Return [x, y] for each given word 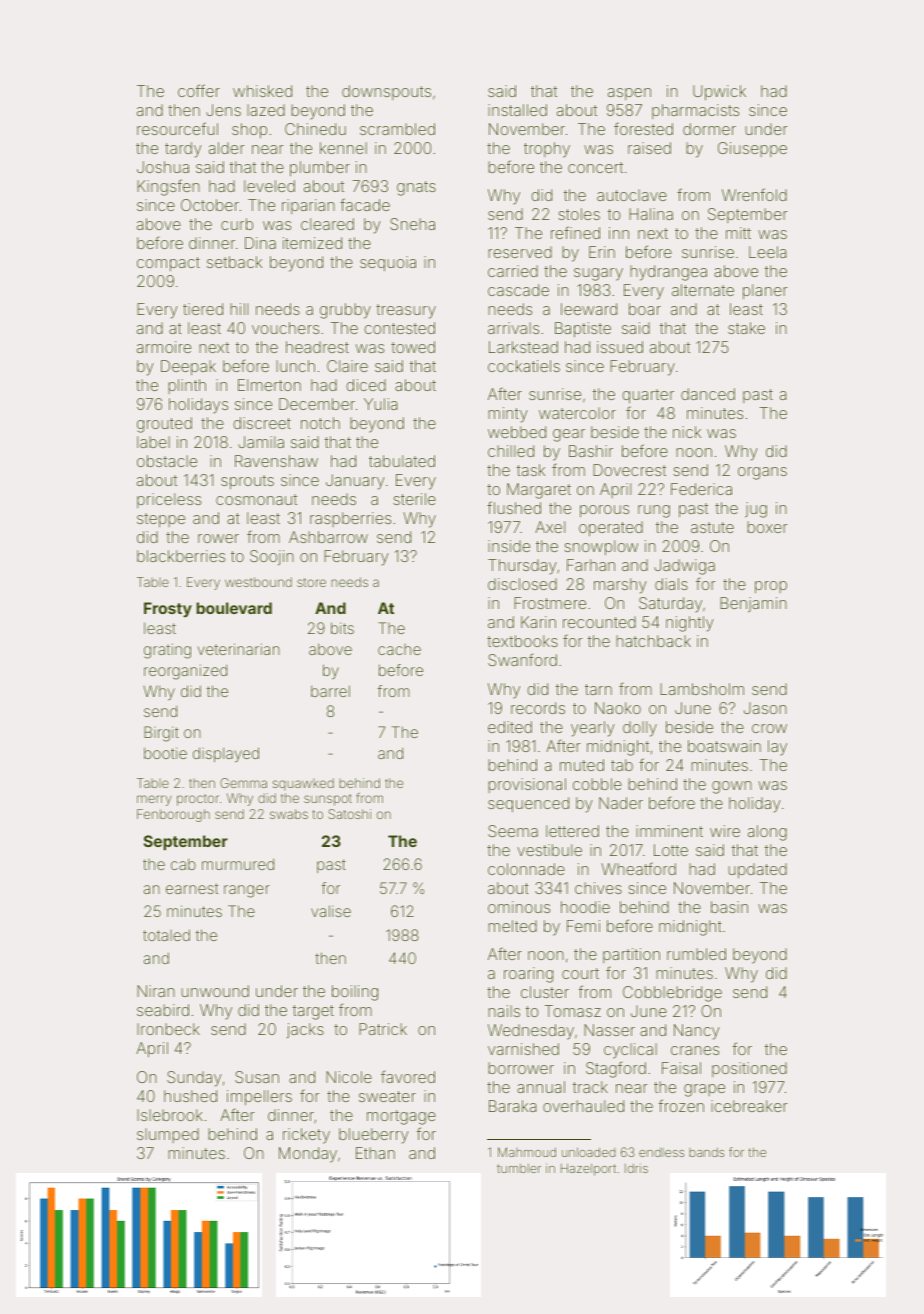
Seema [513, 831]
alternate [703, 290]
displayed [226, 754]
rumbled [696, 954]
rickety [306, 1136]
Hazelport [588, 1169]
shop [249, 130]
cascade [518, 290]
